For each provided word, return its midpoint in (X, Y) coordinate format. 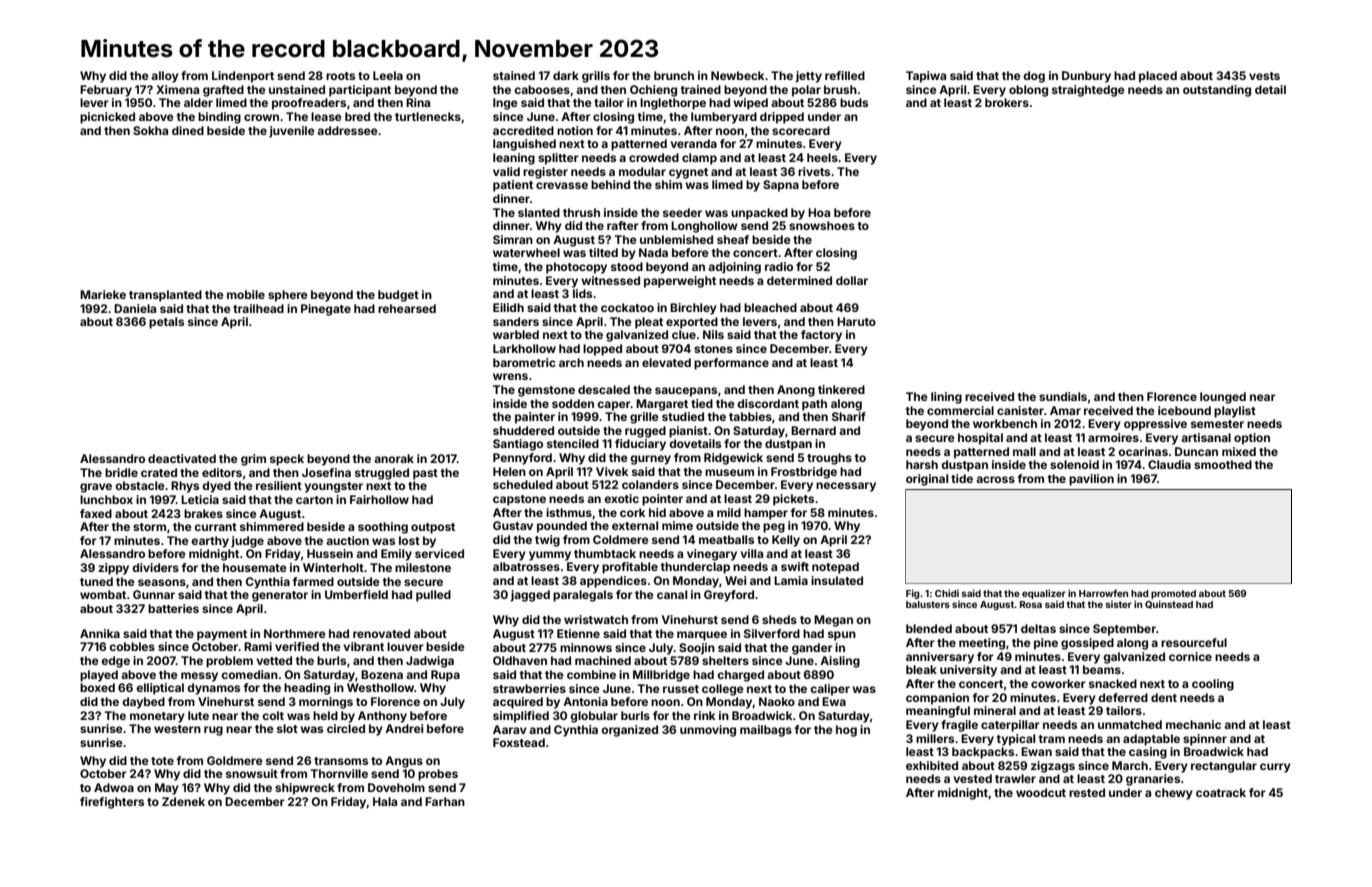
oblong (1028, 91)
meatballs (726, 539)
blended (929, 628)
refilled (845, 75)
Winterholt (333, 567)
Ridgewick (733, 459)
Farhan (445, 801)
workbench (1005, 423)
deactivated (182, 458)
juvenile (292, 132)
